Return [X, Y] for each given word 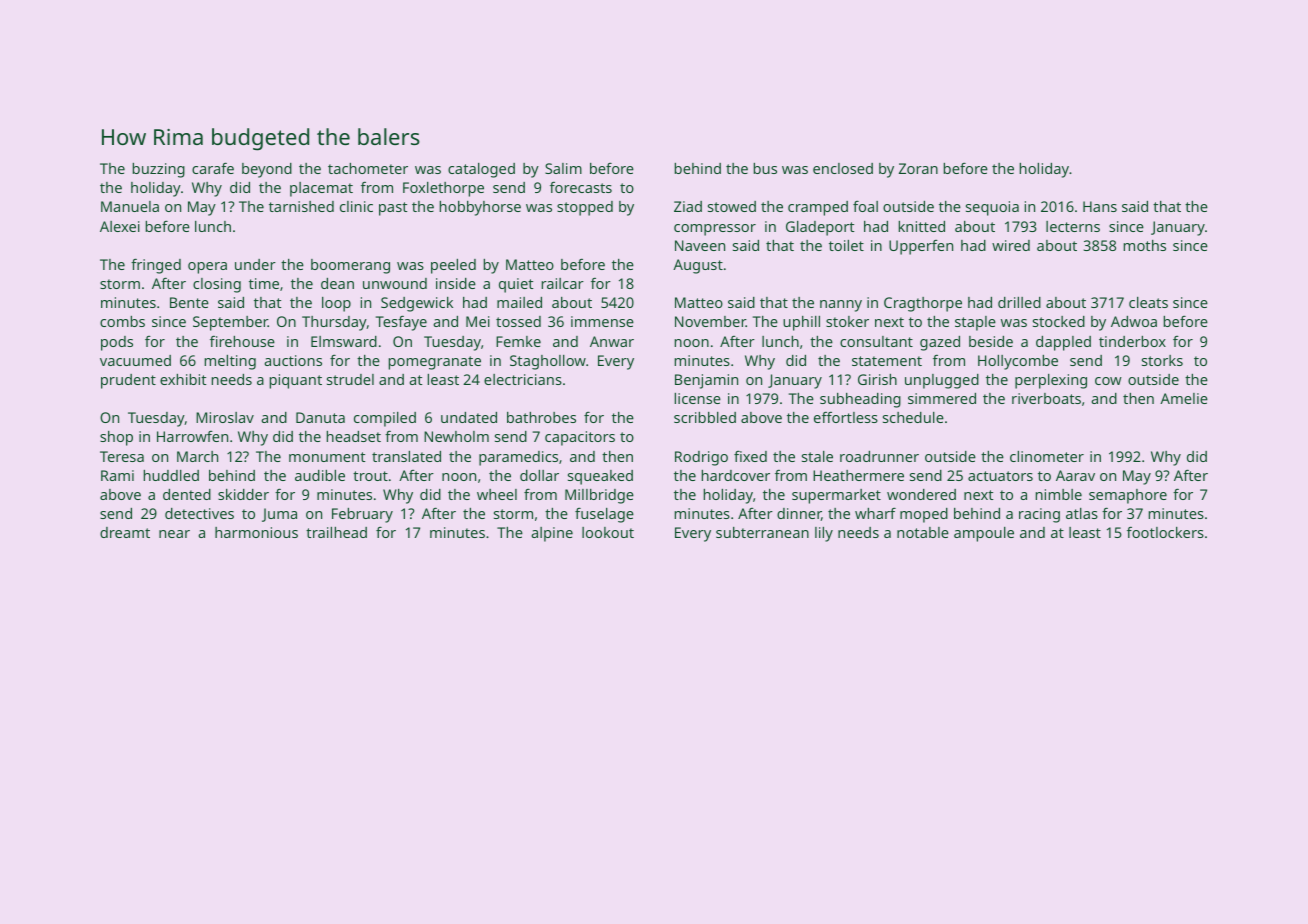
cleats [1148, 302]
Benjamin [706, 381]
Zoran [918, 168]
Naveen [700, 245]
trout [370, 476]
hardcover [736, 475]
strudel [350, 379]
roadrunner [879, 456]
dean [337, 283]
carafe [213, 168]
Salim [563, 168]
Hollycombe [1018, 362]
